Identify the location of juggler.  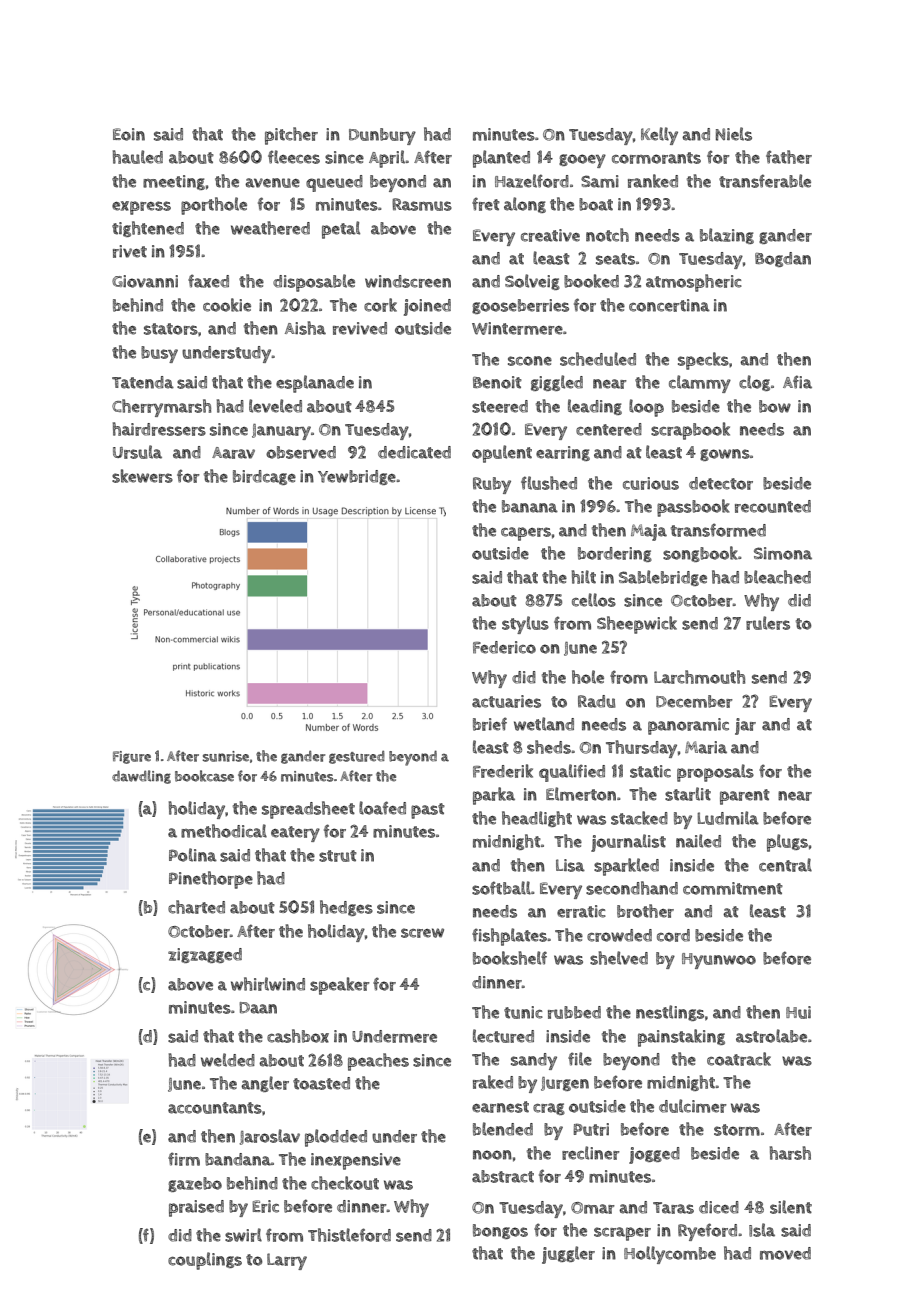
(568, 1255).
